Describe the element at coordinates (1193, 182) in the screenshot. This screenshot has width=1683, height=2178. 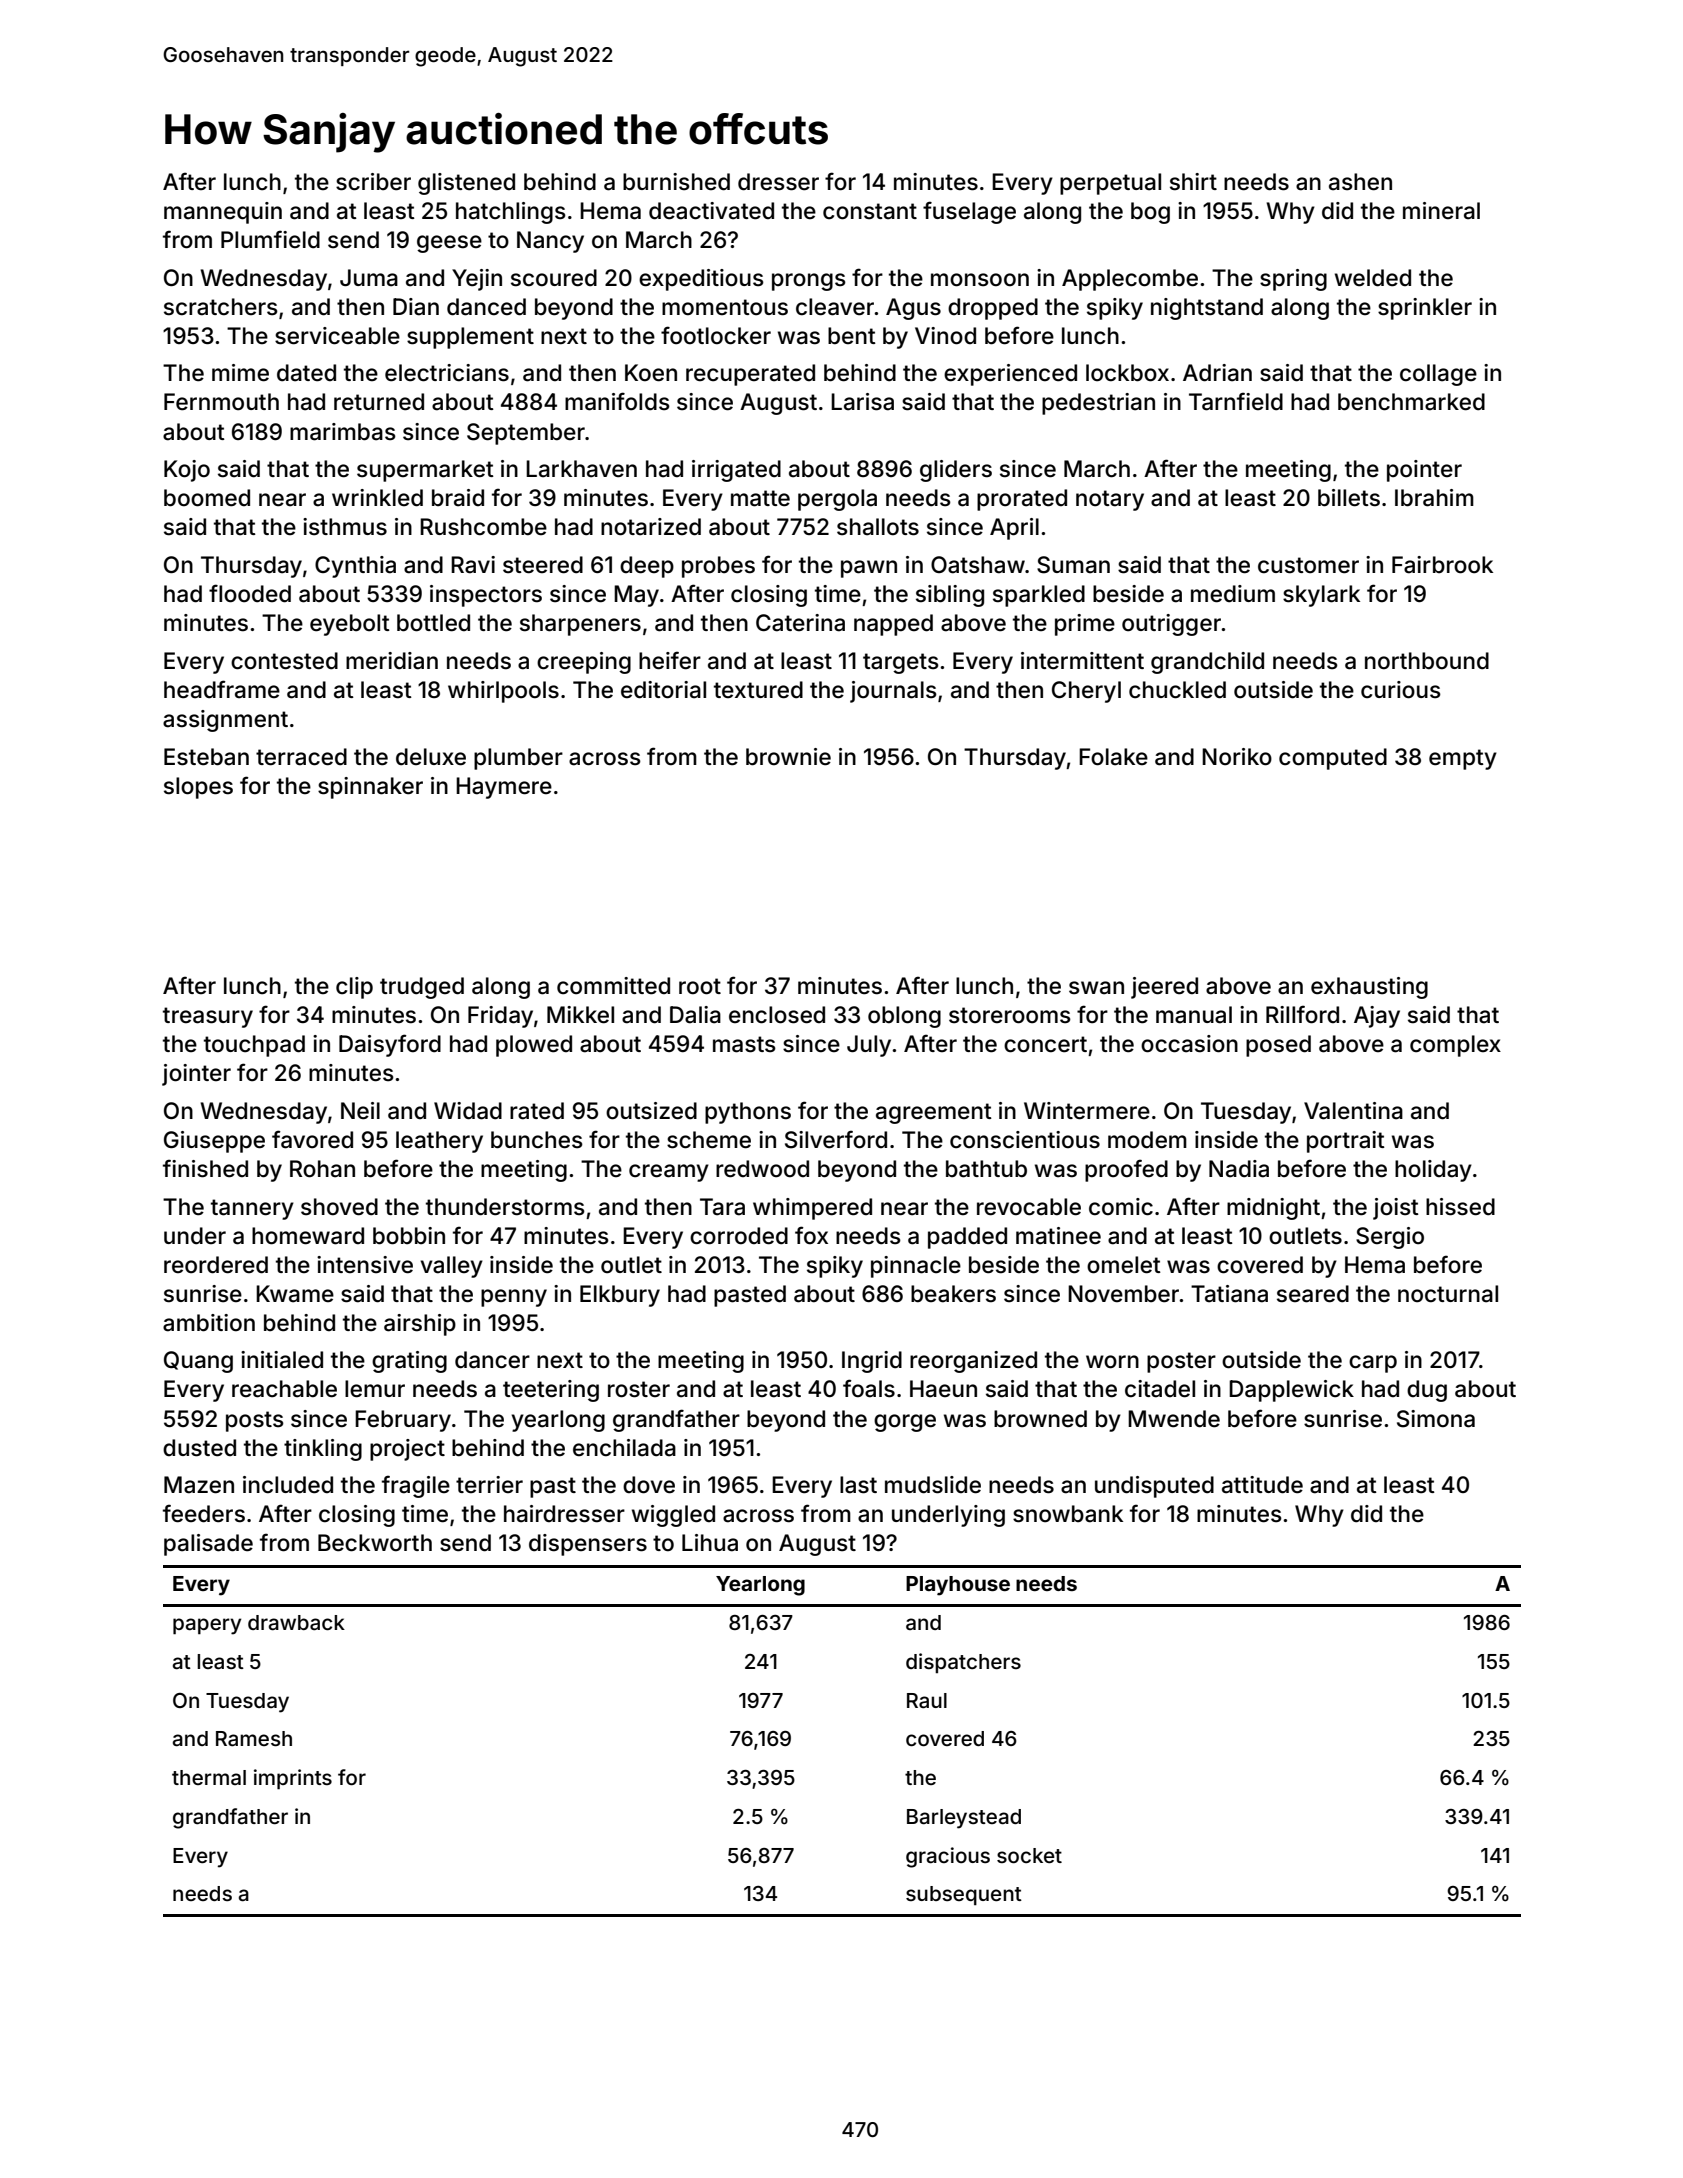
I see `shirt` at that location.
